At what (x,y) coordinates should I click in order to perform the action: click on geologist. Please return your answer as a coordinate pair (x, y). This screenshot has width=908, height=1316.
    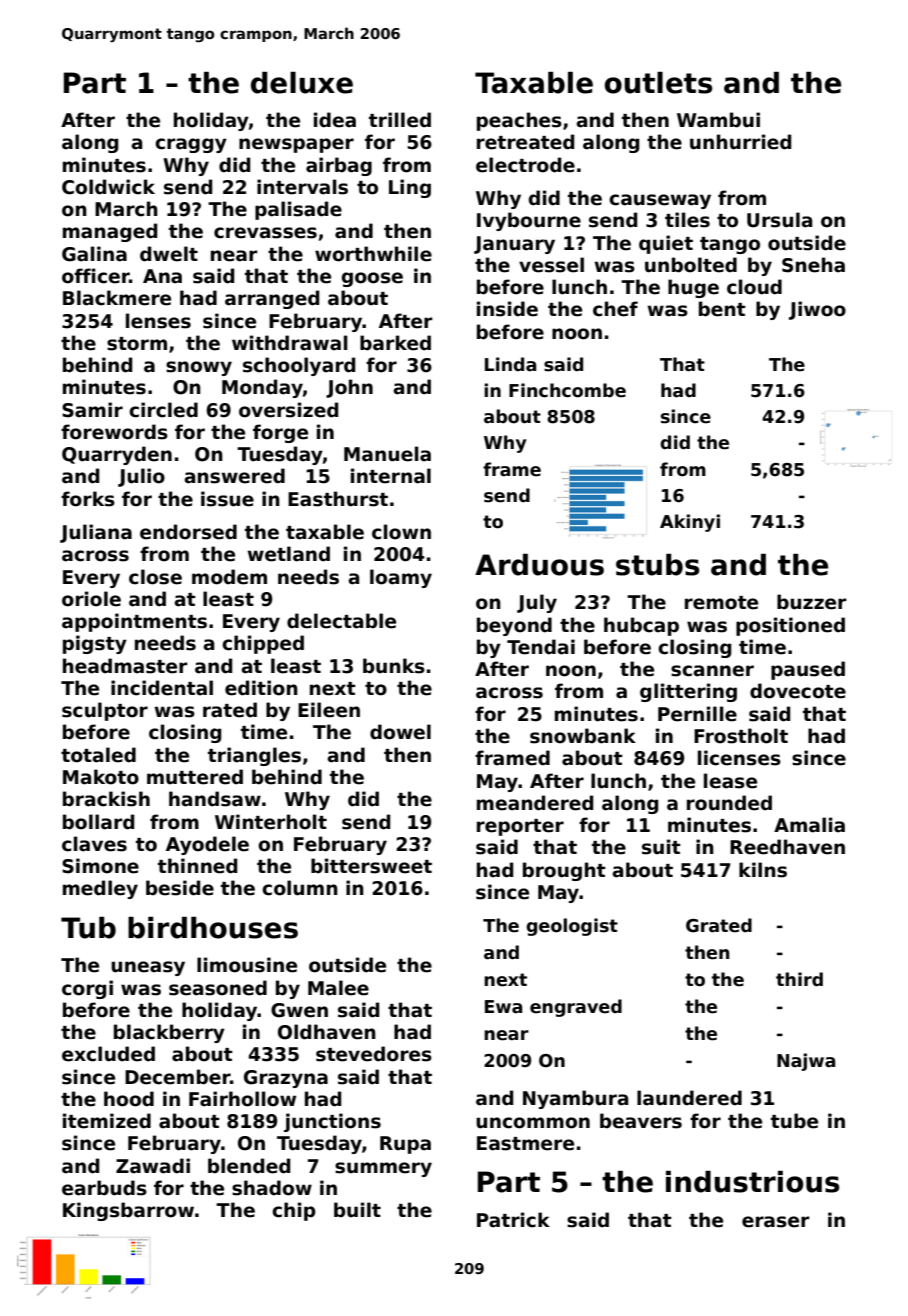
    Looking at the image, I should click on (572, 927).
